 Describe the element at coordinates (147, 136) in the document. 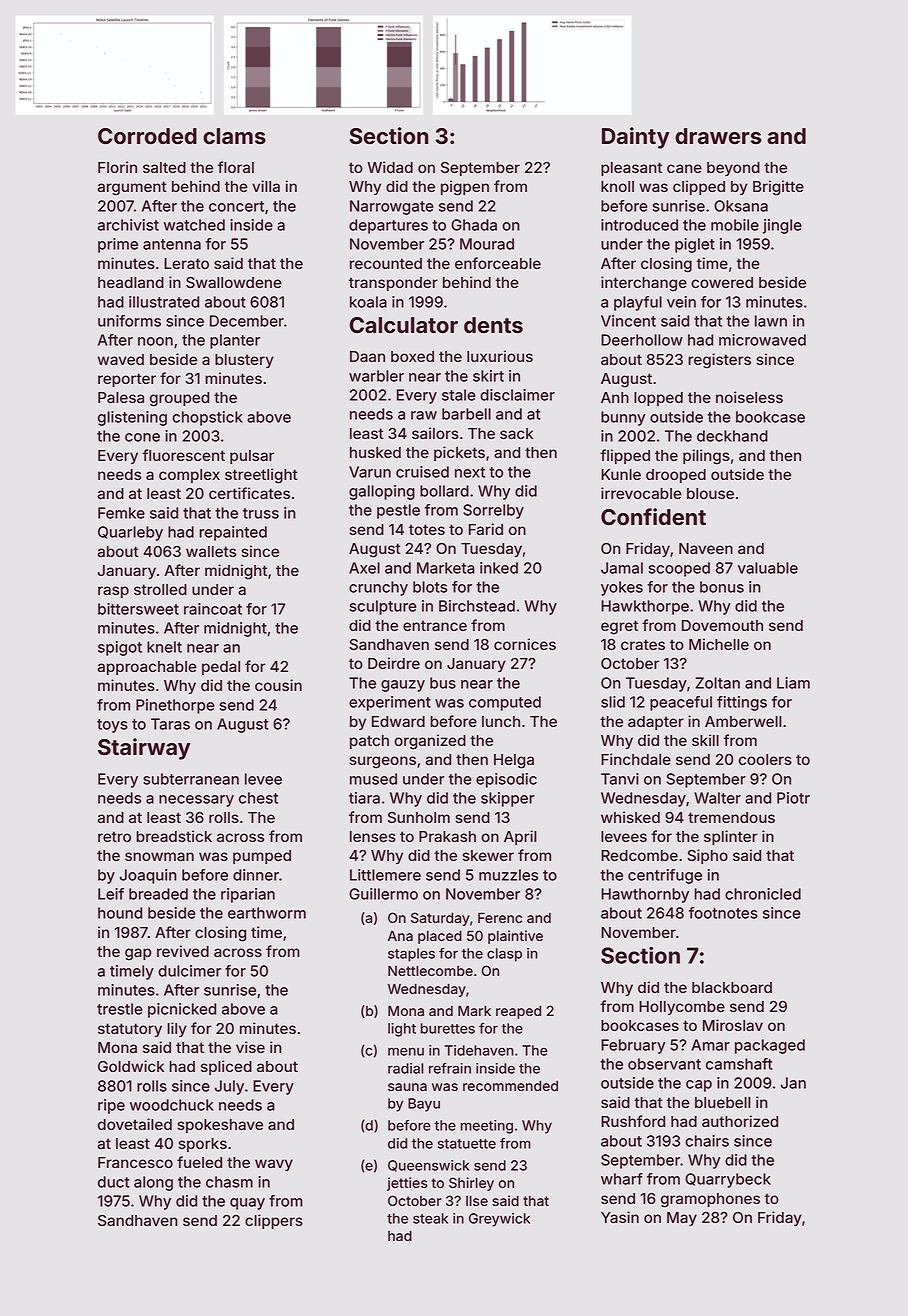

I see `Corroded` at that location.
